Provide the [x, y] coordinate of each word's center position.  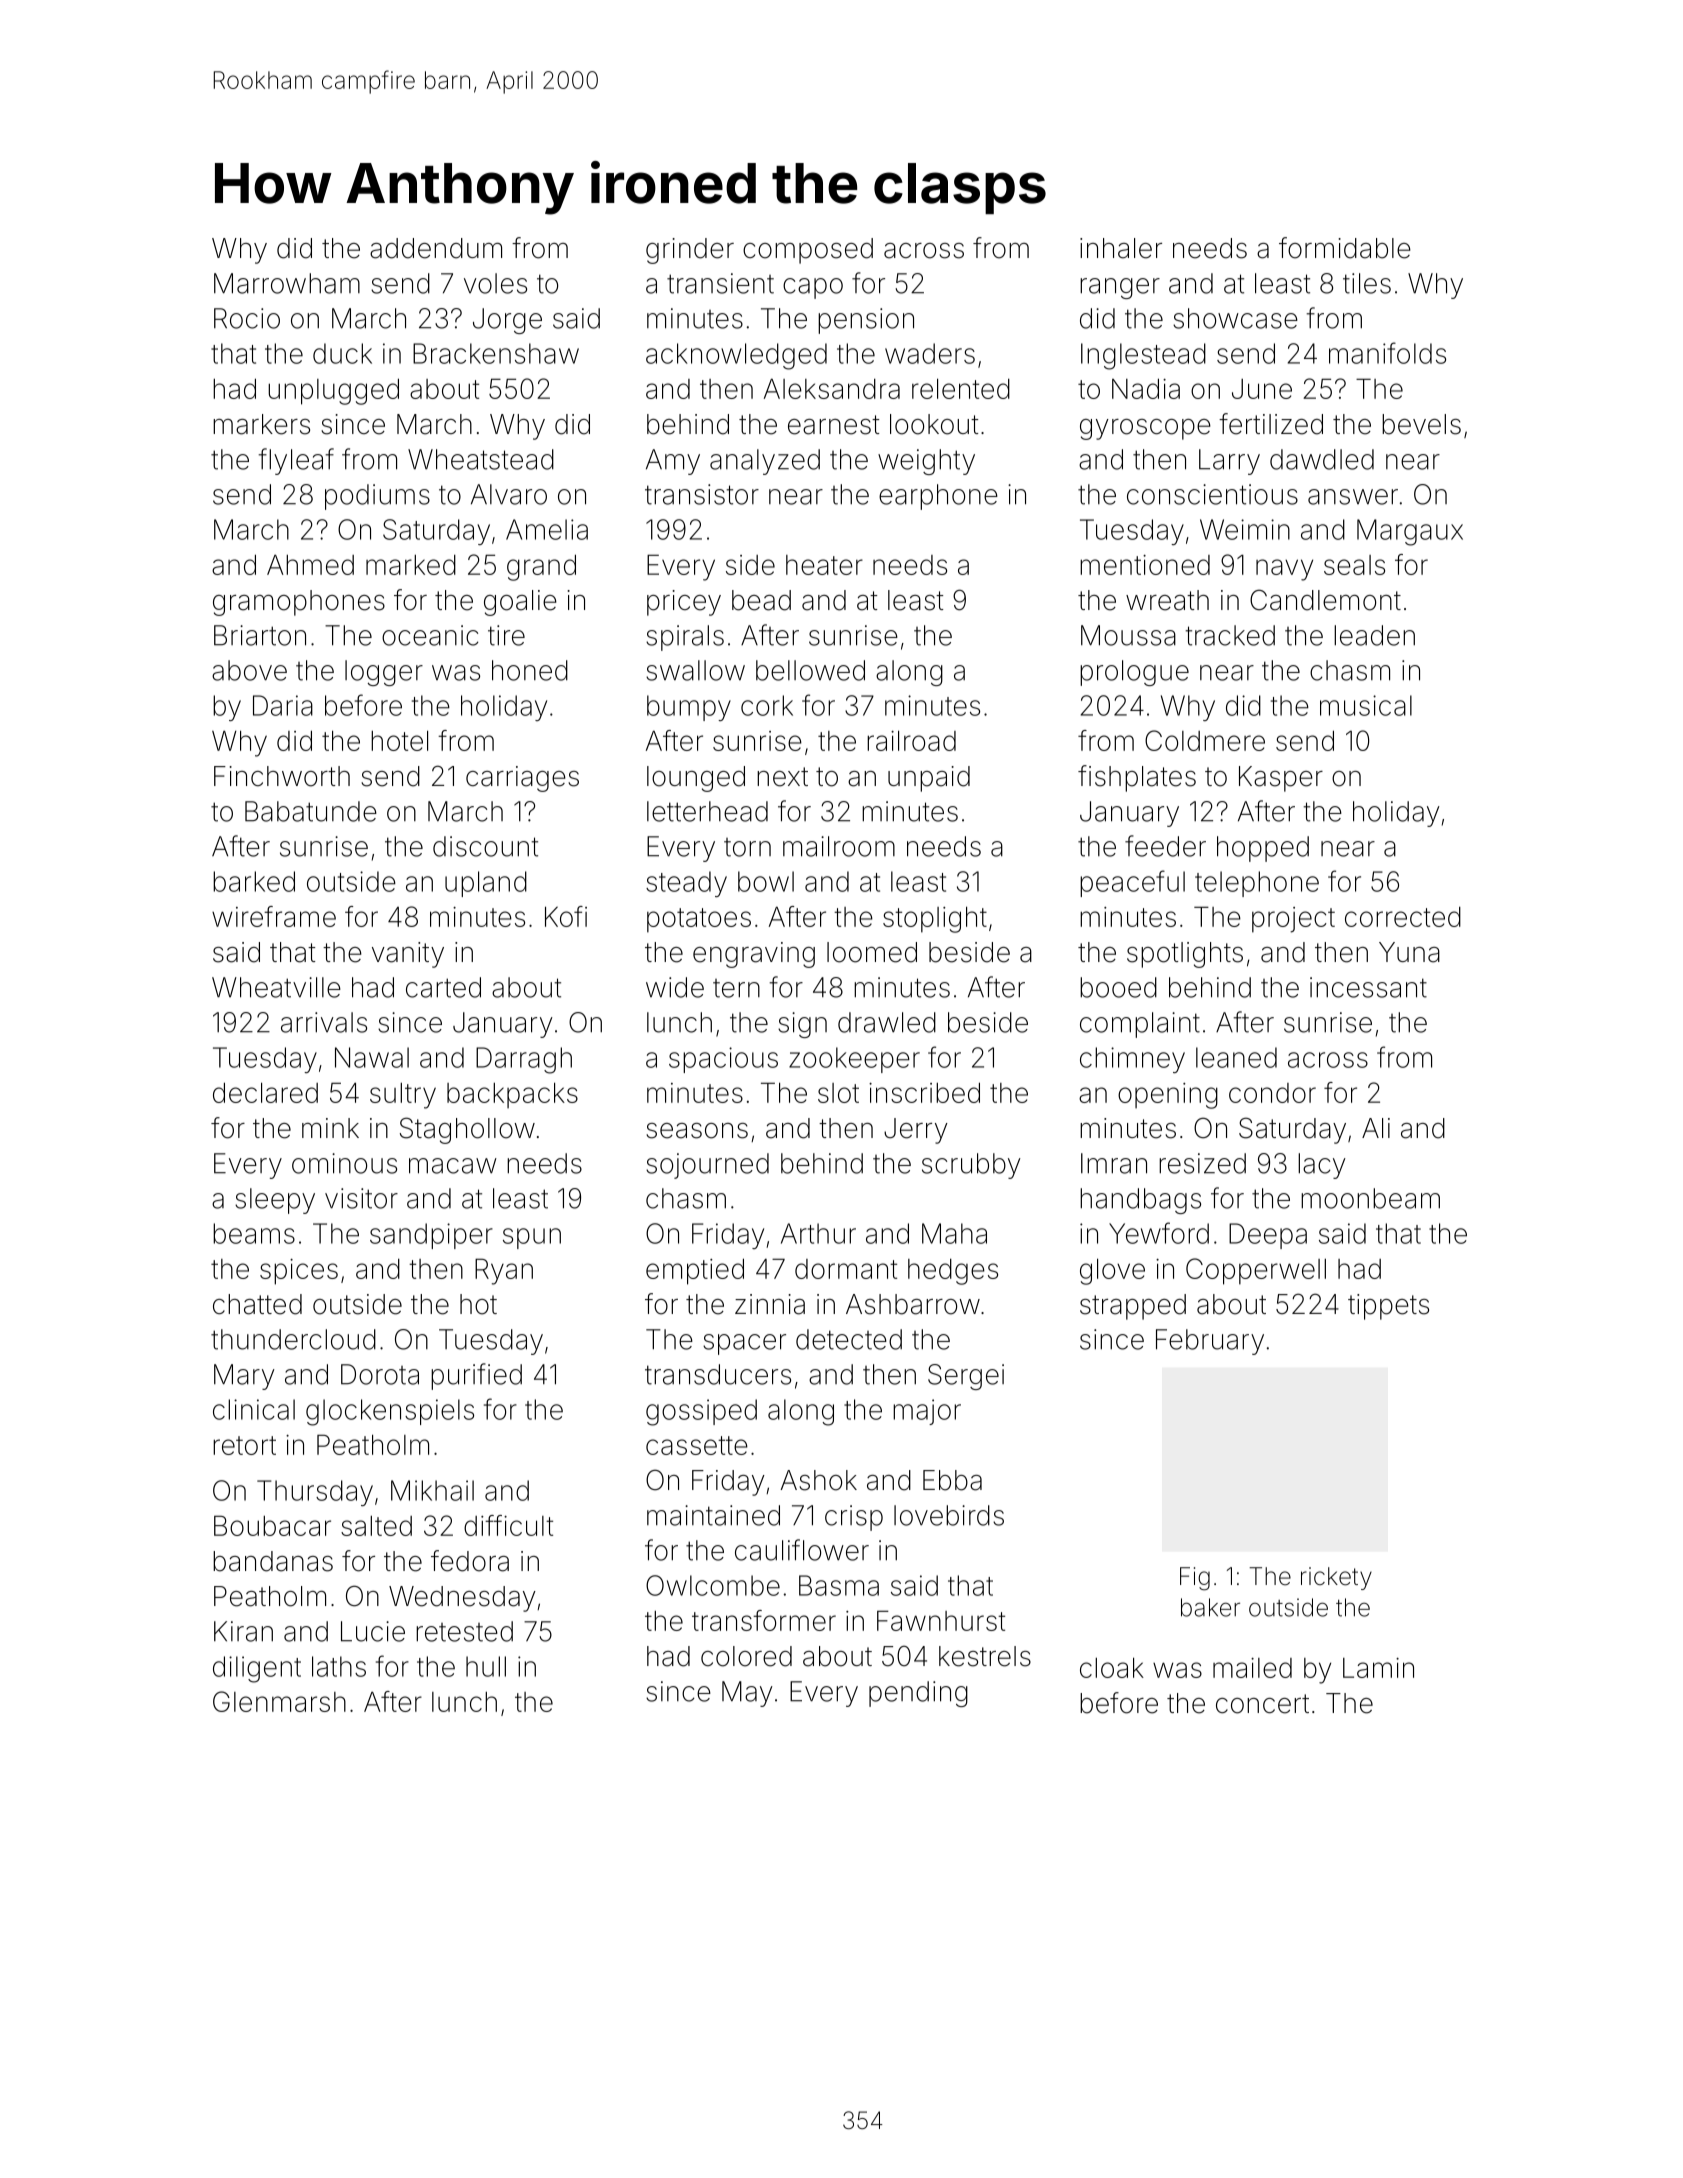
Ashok [818, 1480]
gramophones [299, 603]
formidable [1345, 248]
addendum [436, 248]
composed [808, 251]
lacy [1322, 1166]
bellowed [810, 670]
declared [265, 1092]
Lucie [373, 1631]
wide [675, 987]
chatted [257, 1304]
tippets [1388, 1307]
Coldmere [1205, 740]
